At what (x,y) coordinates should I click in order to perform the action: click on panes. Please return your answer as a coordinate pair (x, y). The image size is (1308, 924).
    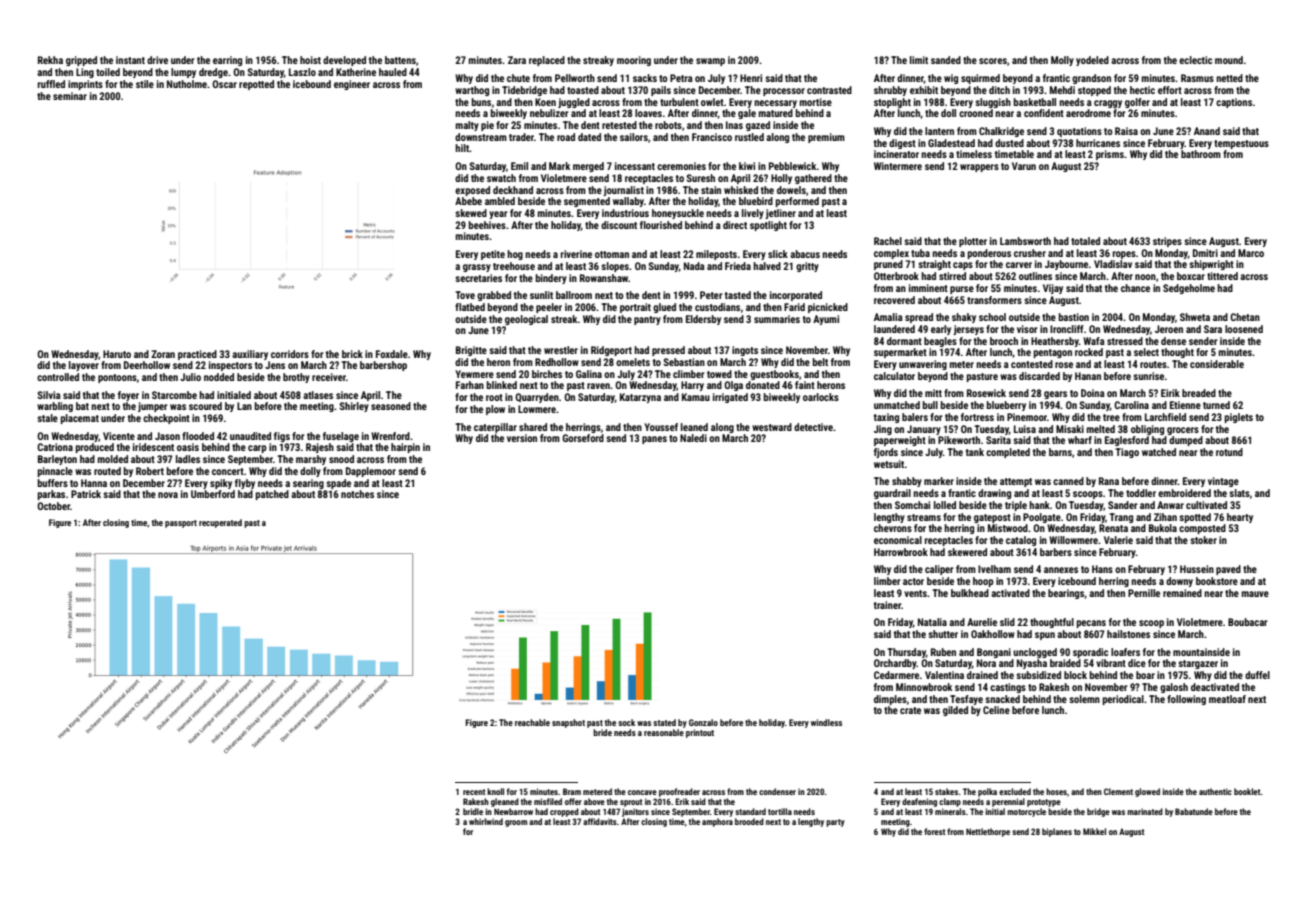
    Looking at the image, I should click on (654, 440).
